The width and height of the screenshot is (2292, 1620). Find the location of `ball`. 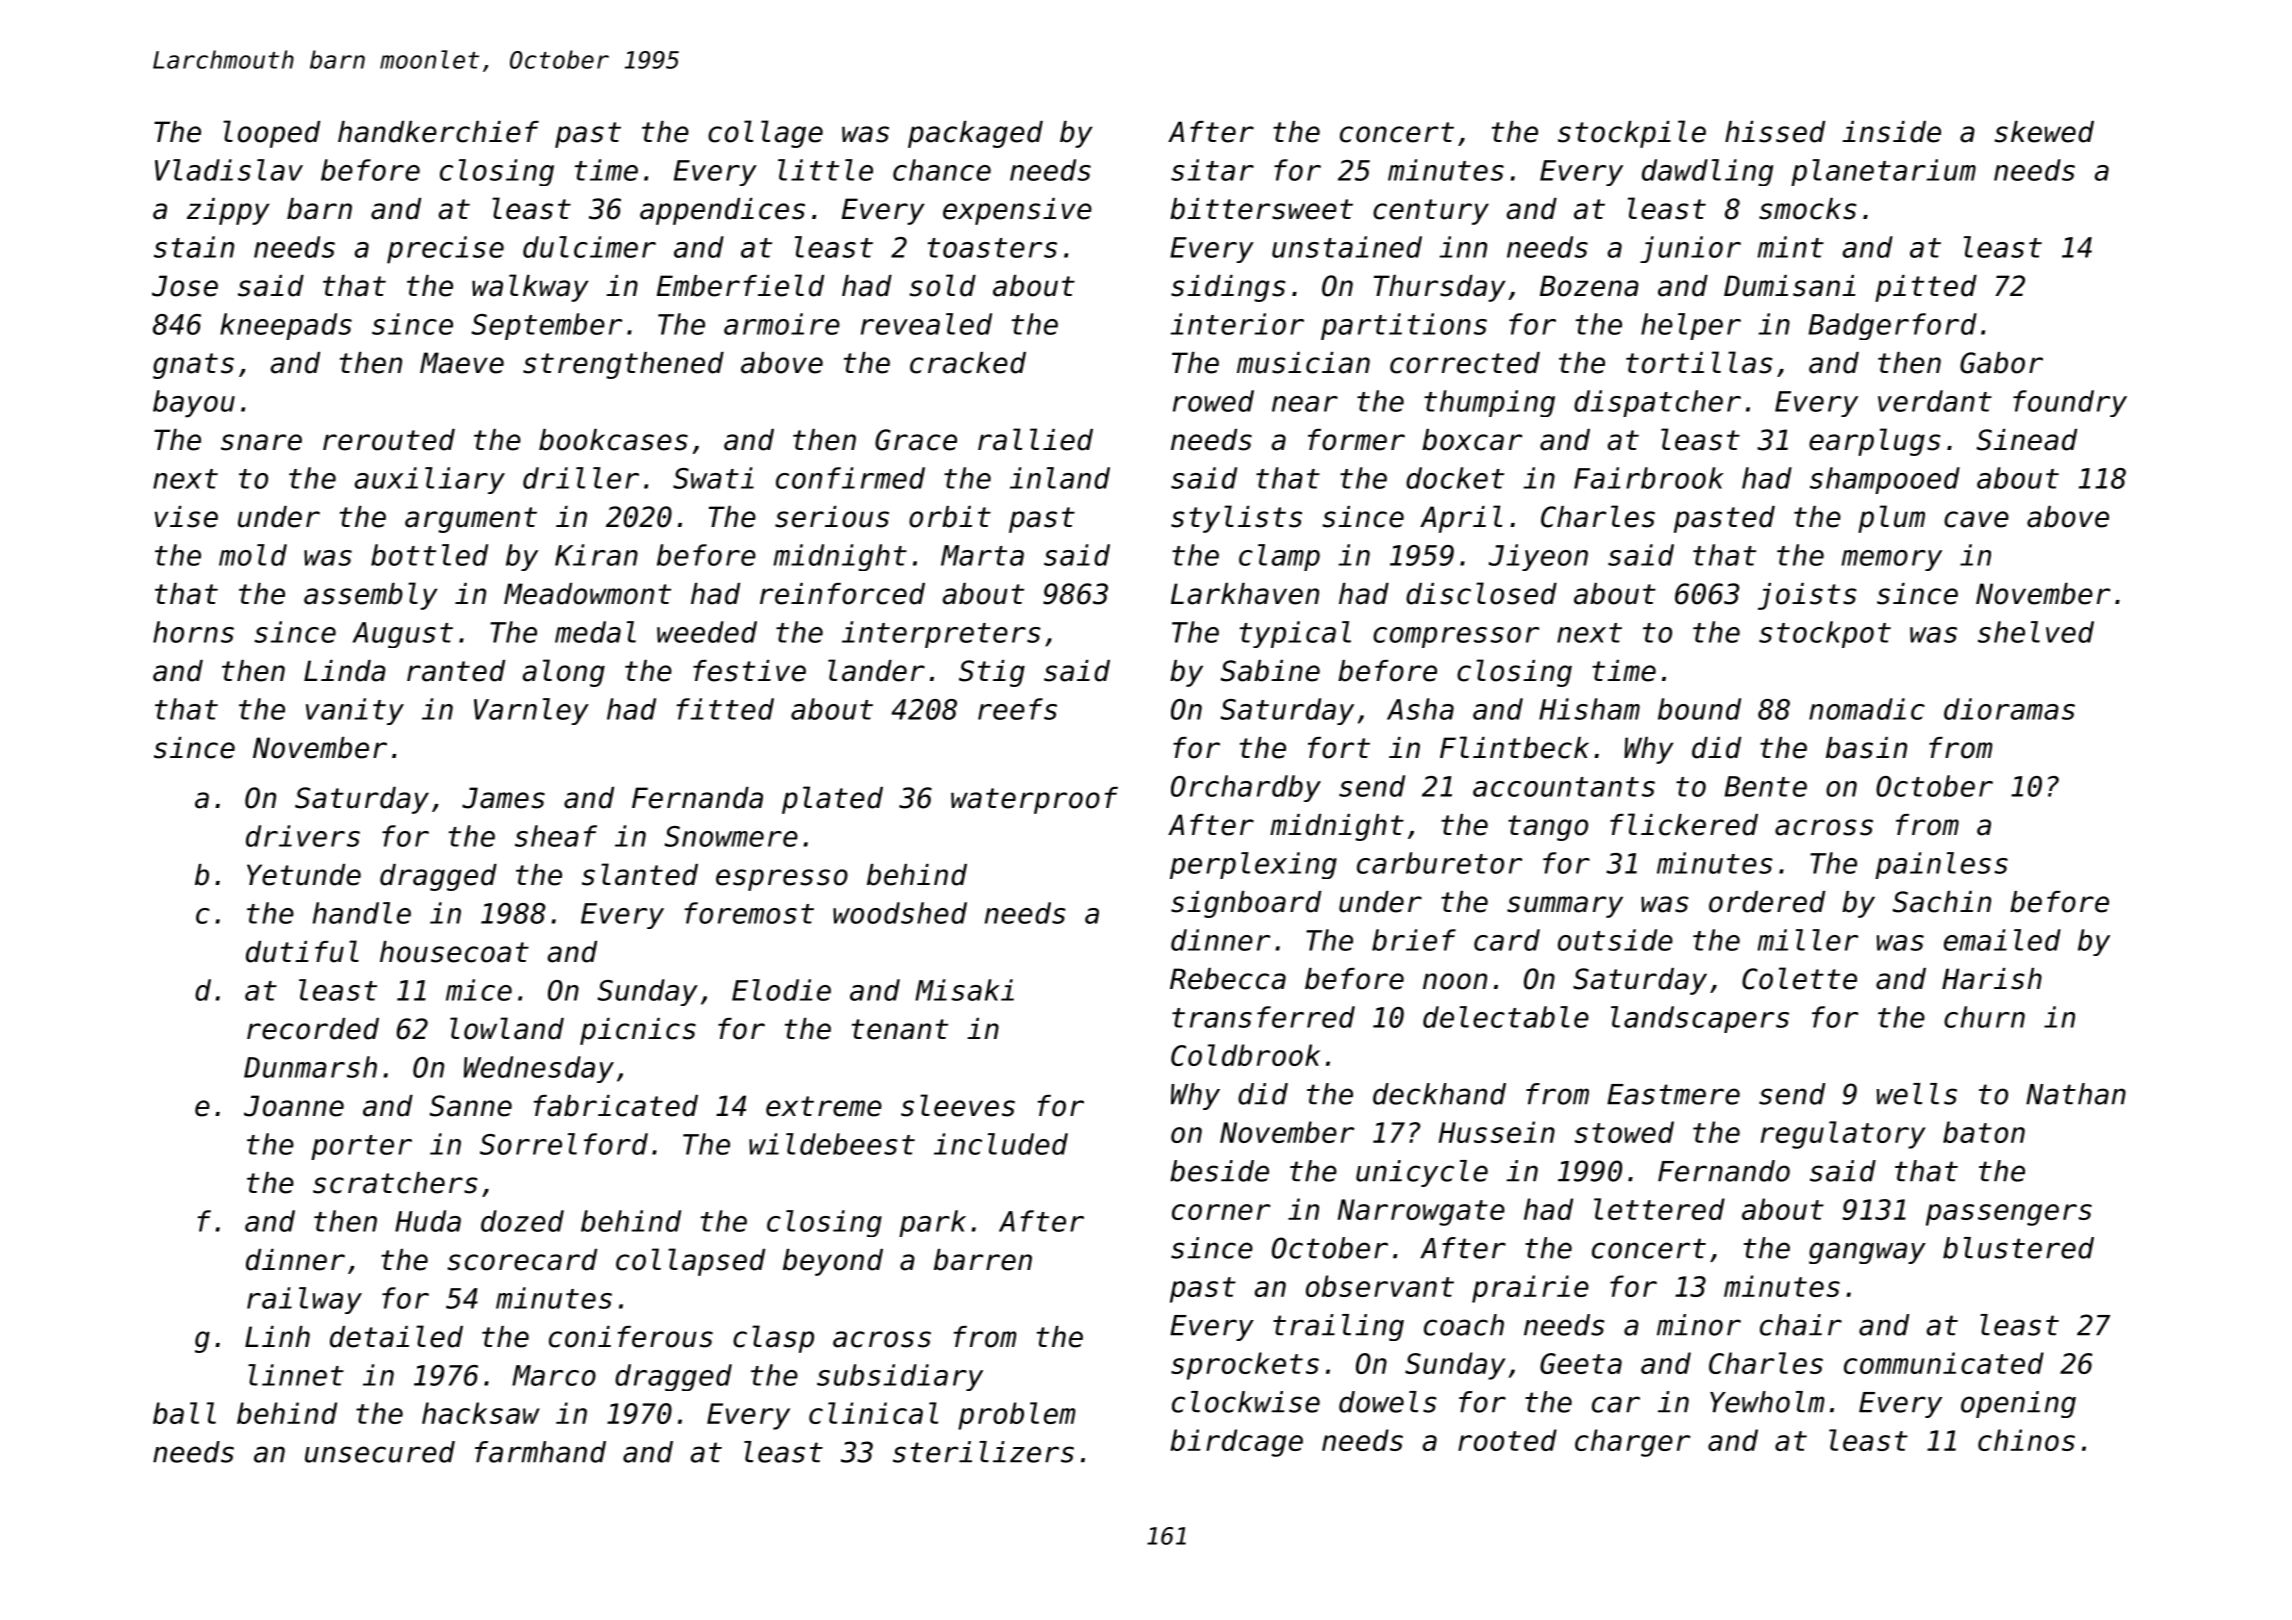

ball is located at coordinates (184, 1413).
